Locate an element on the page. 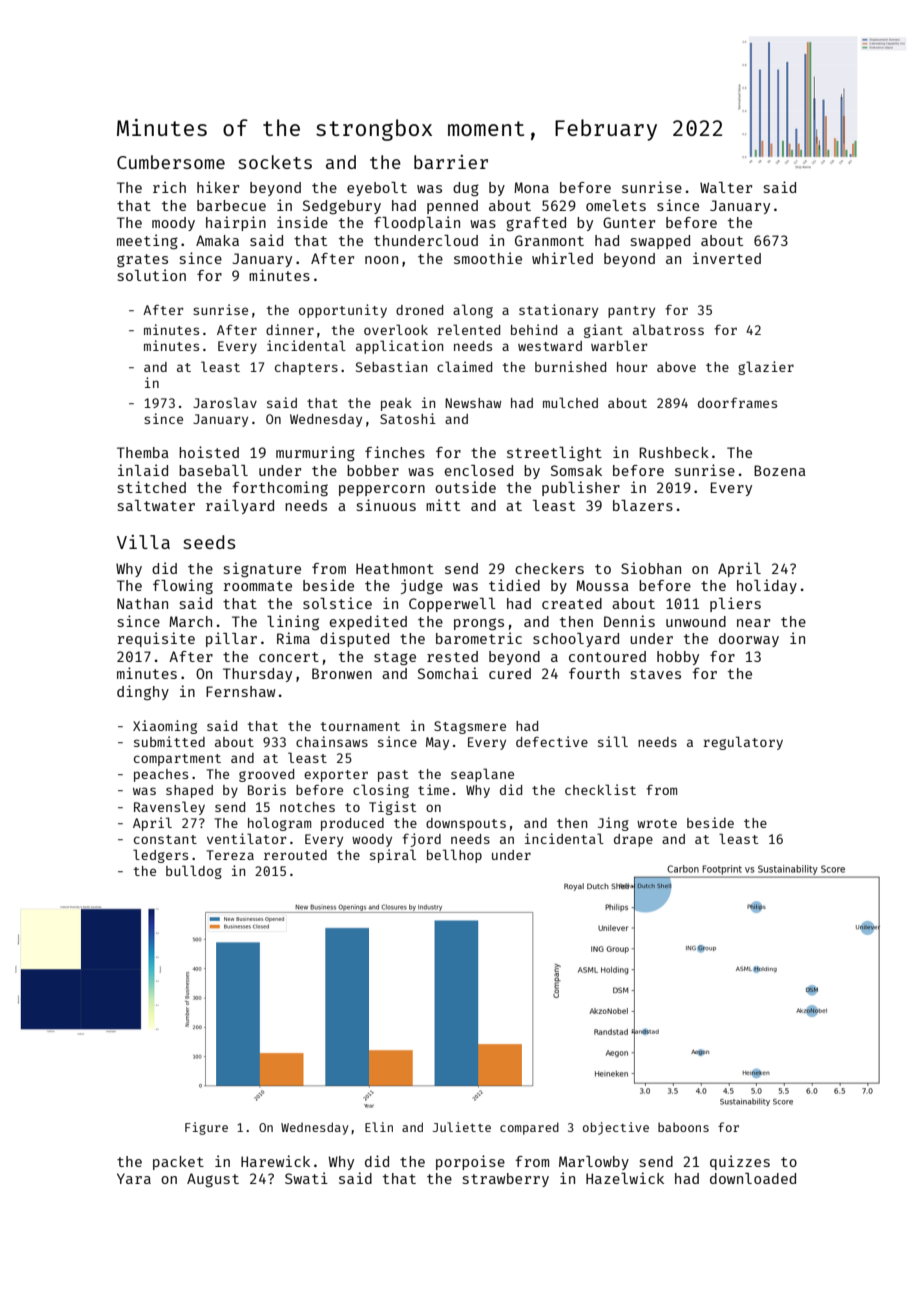 Image resolution: width=924 pixels, height=1308 pixels. grooved is located at coordinates (266, 775).
